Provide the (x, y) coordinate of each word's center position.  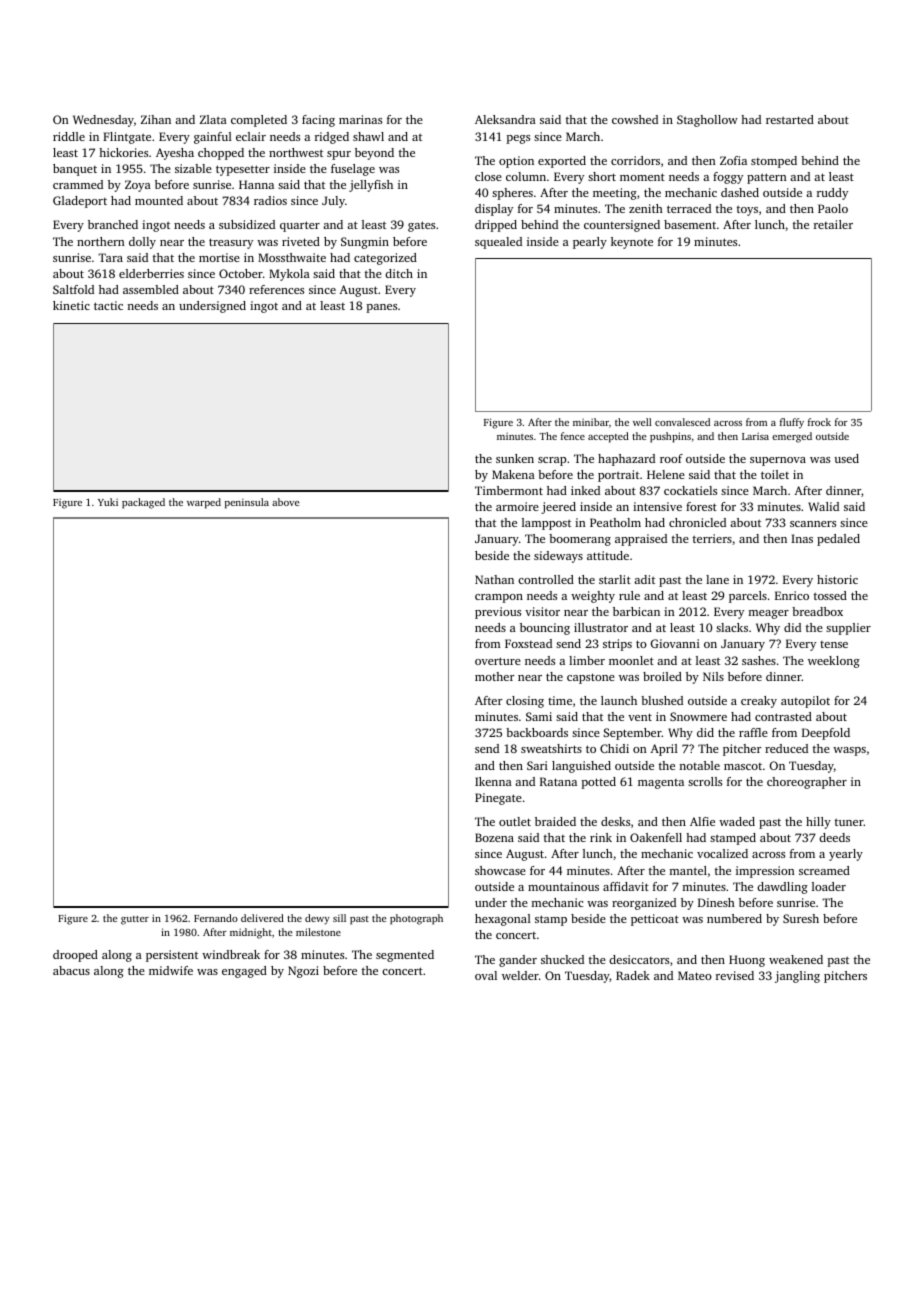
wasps (849, 751)
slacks (732, 627)
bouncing (545, 629)
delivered (262, 918)
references (276, 289)
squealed (498, 243)
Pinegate (498, 799)
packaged (143, 503)
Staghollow (707, 121)
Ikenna (493, 781)
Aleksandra (505, 119)
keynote (632, 243)
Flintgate (127, 138)
